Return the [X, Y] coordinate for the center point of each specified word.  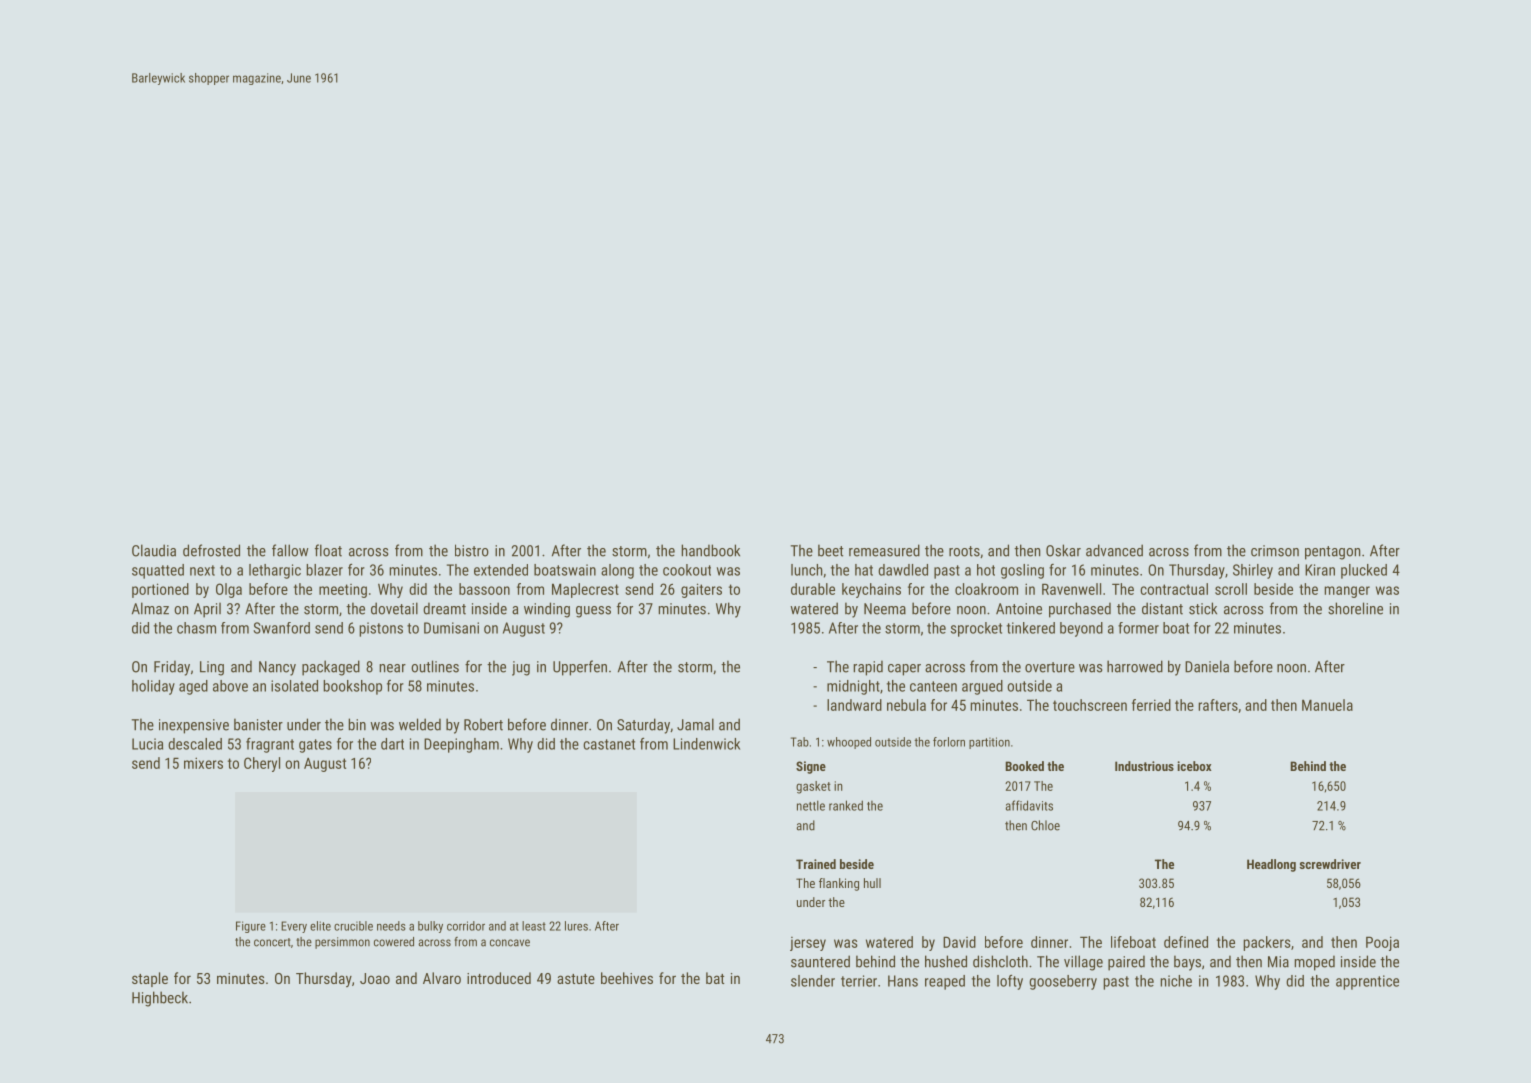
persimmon [342, 943]
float [328, 550]
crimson [1275, 551]
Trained [816, 864]
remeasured [884, 550]
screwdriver [1330, 864]
